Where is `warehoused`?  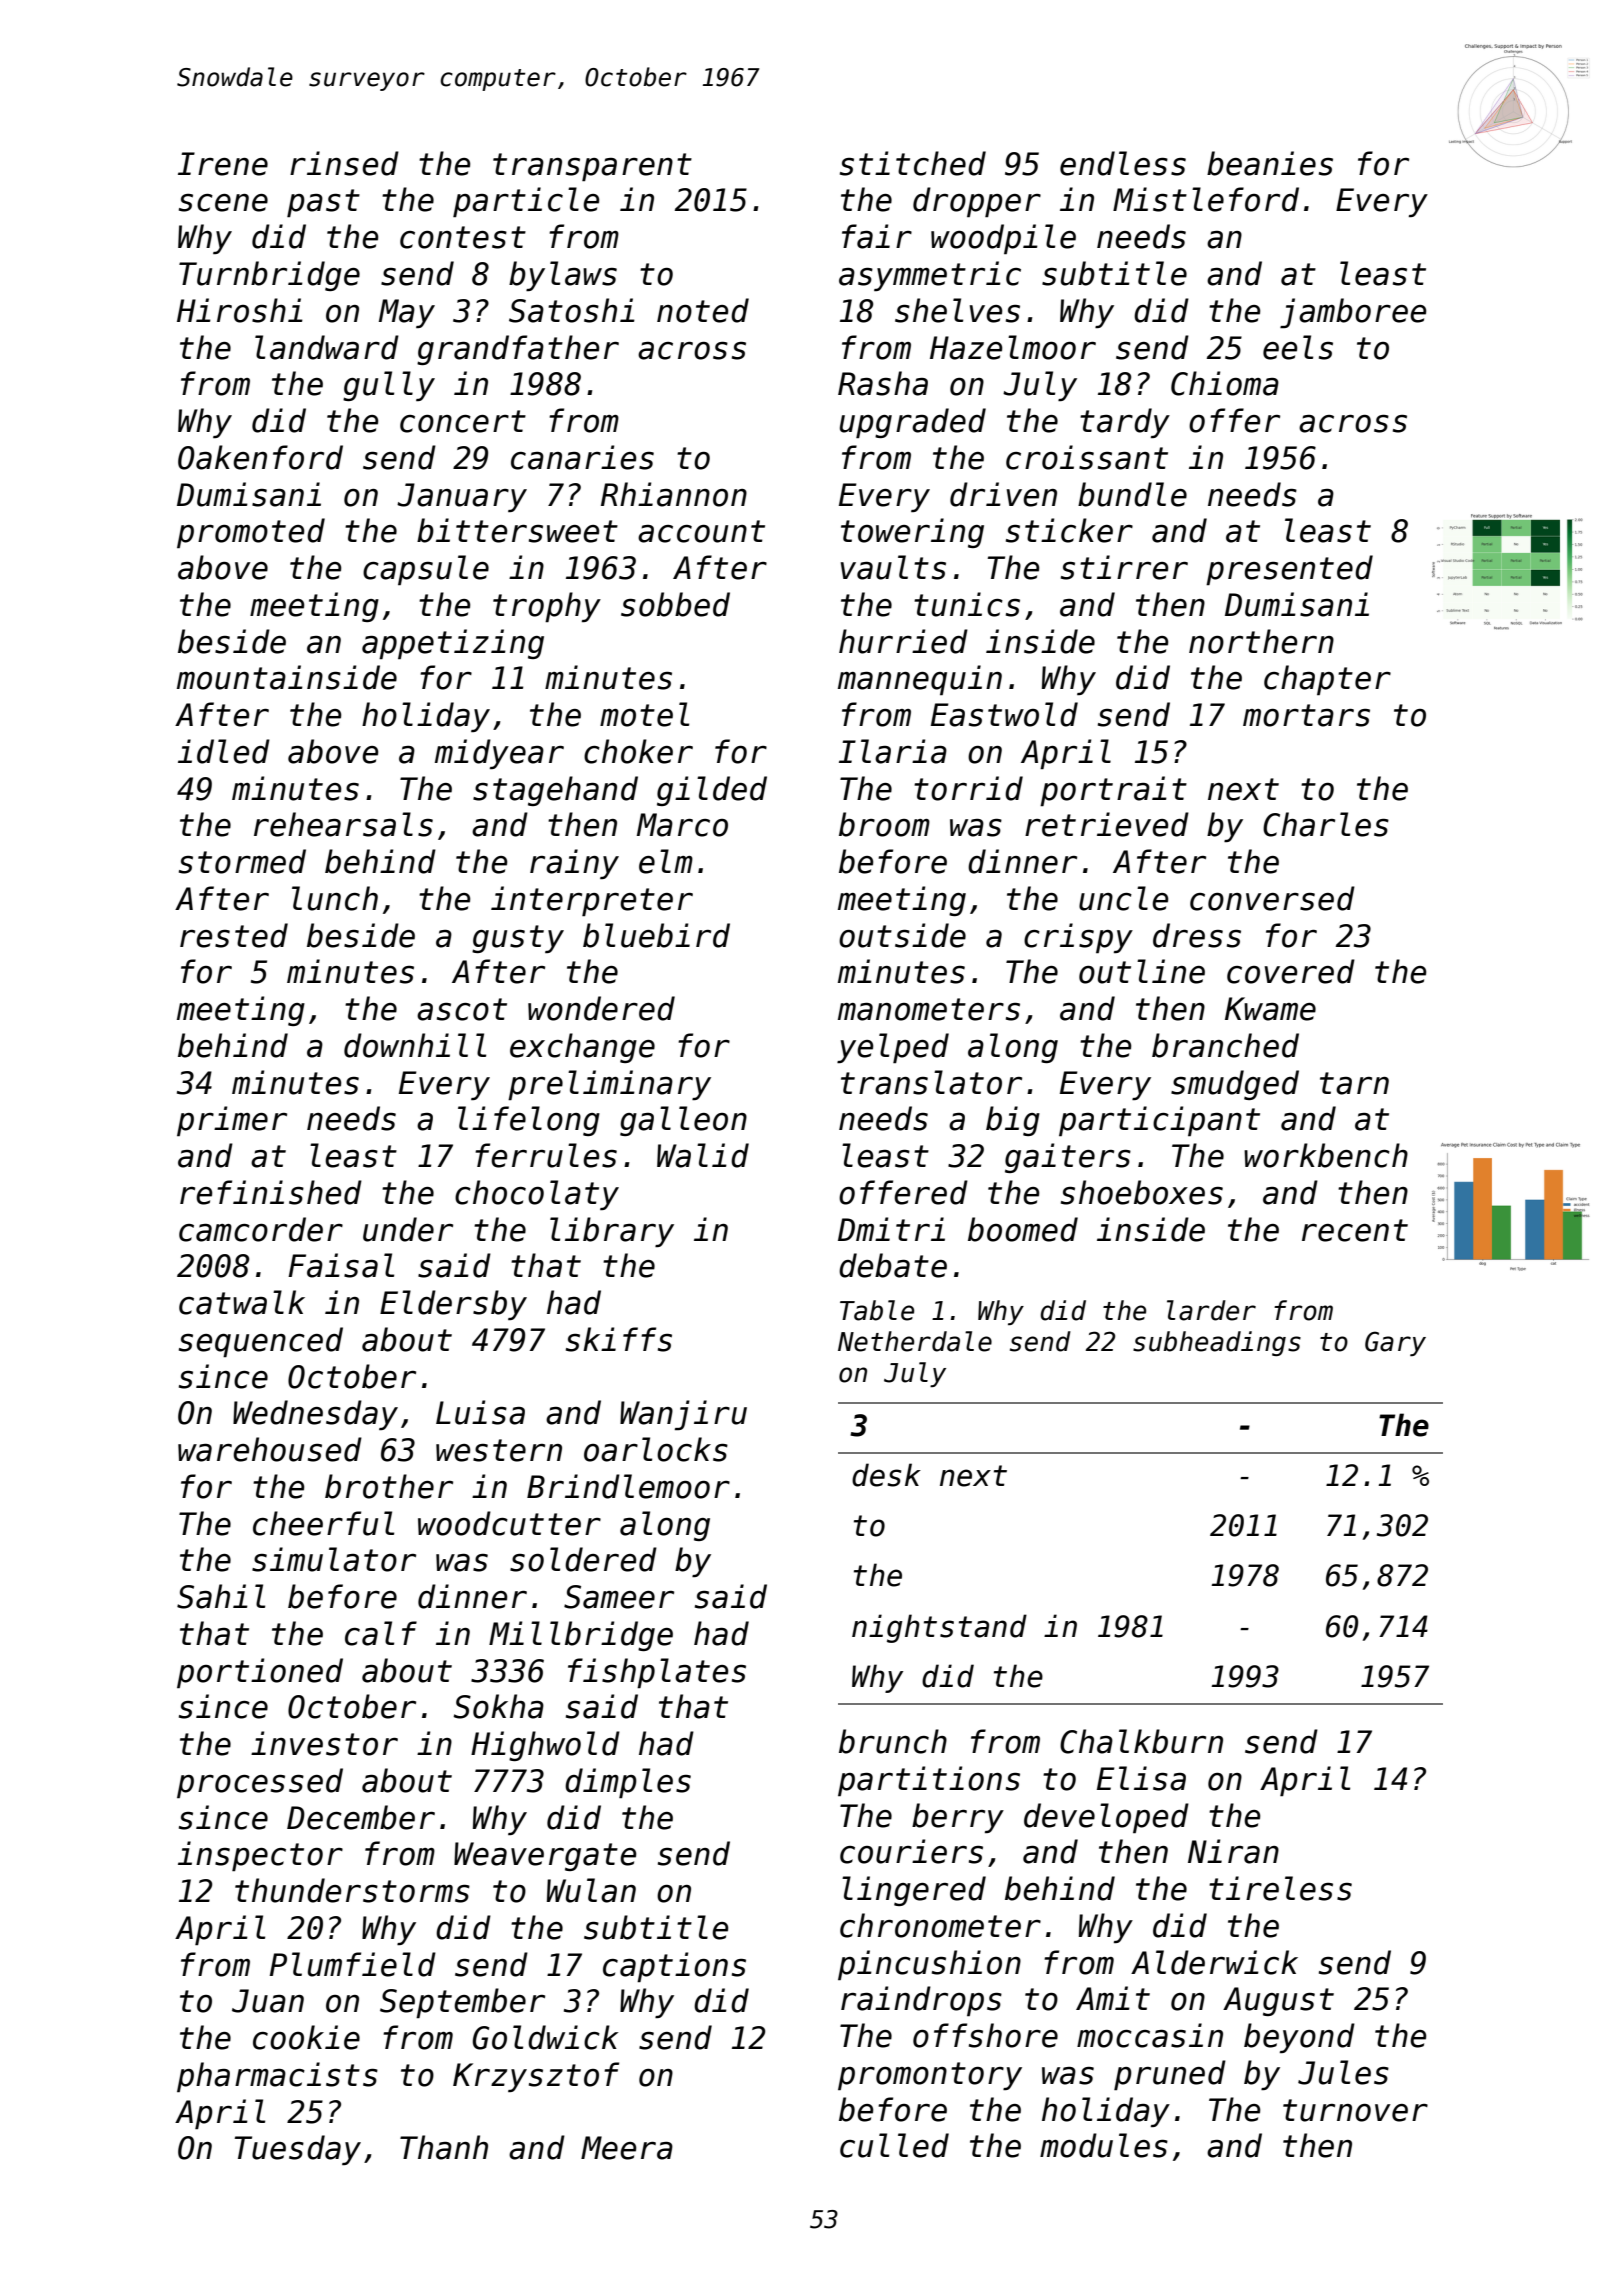
warehoused is located at coordinates (270, 1449).
